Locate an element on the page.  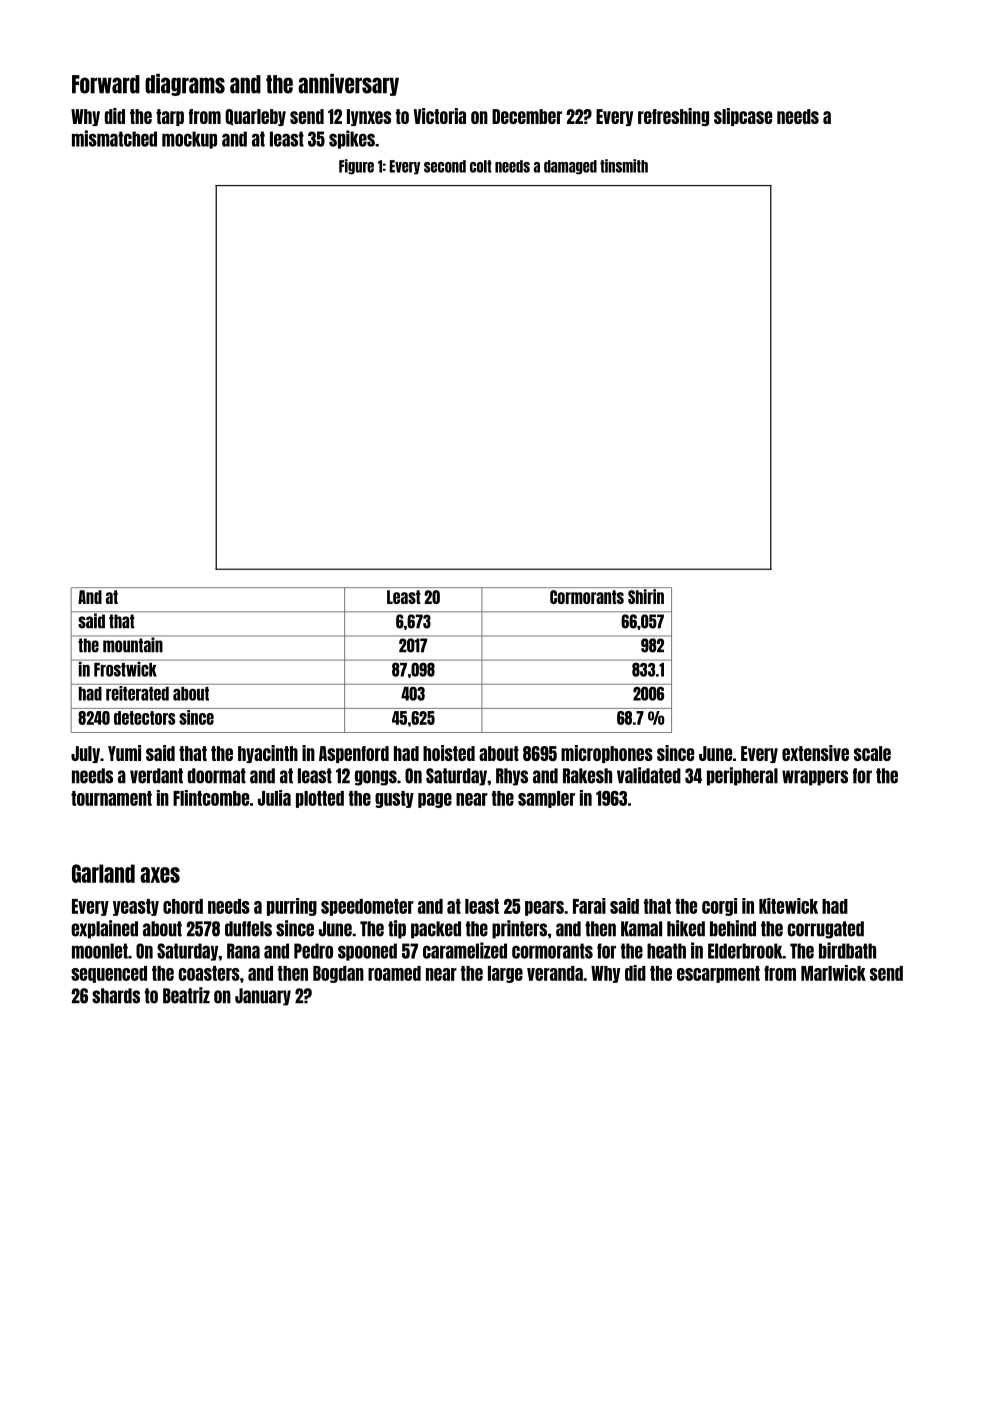
diagrams is located at coordinates (185, 85).
